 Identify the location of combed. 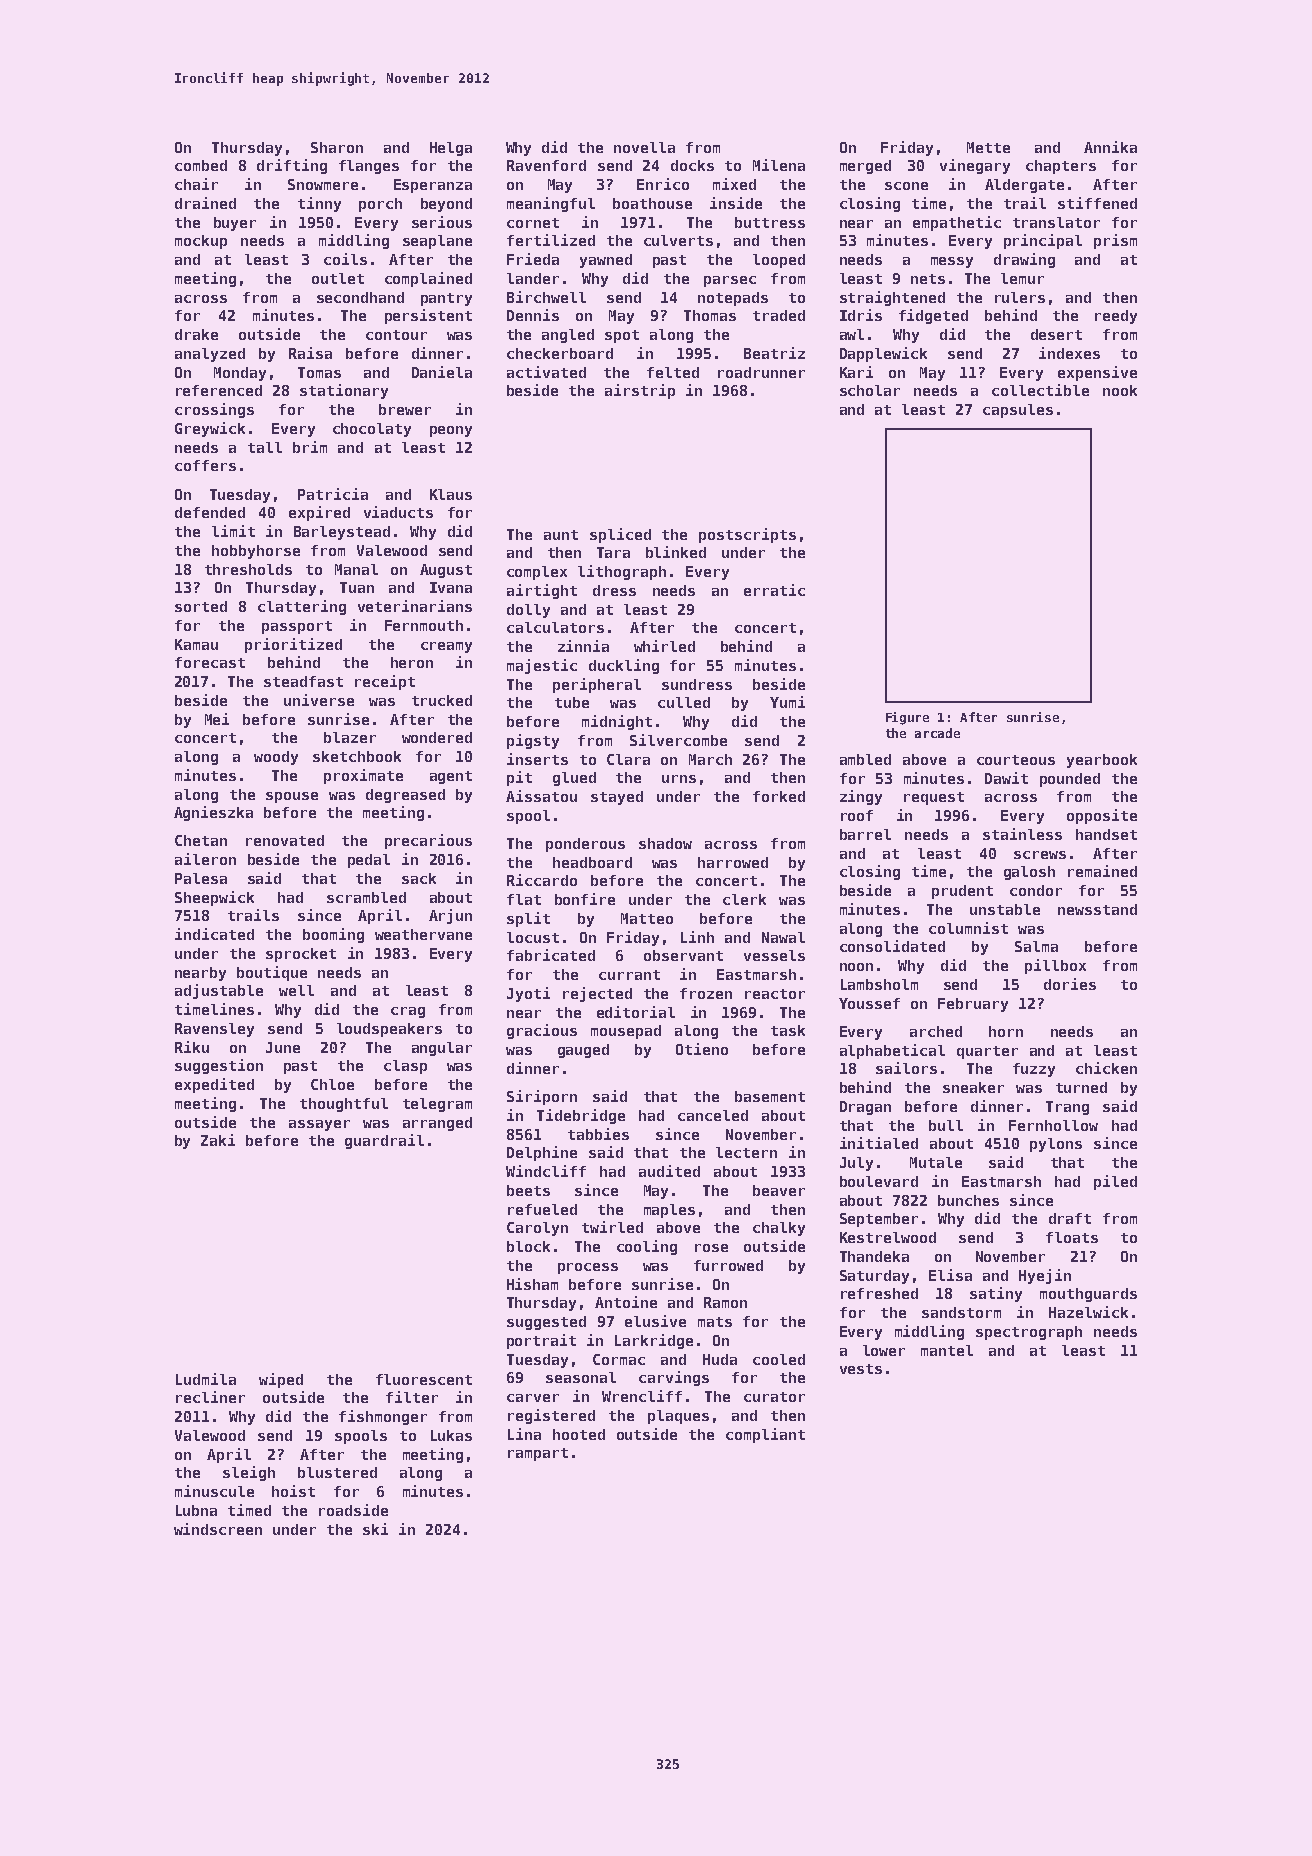
(201, 165).
